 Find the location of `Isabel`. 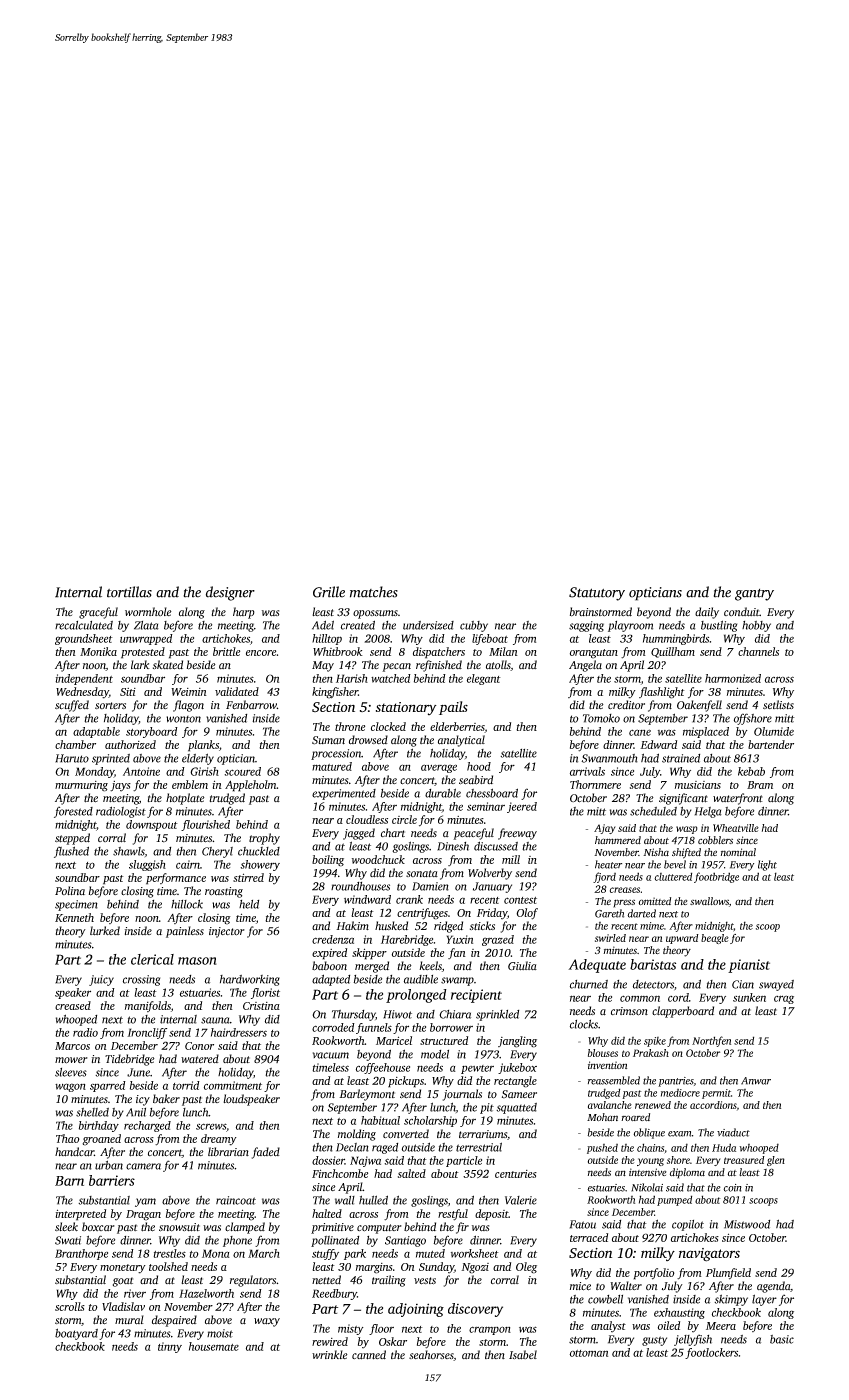

Isabel is located at coordinates (523, 1355).
